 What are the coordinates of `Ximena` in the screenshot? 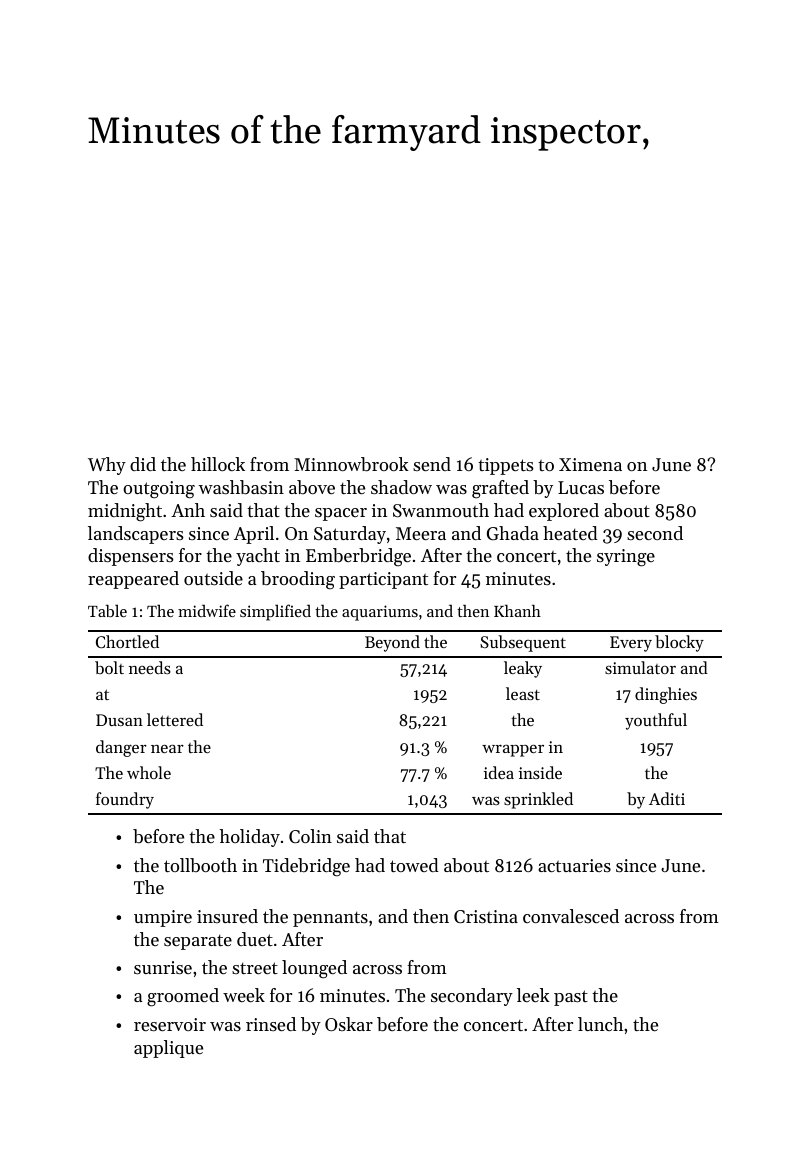 It's located at (590, 464).
